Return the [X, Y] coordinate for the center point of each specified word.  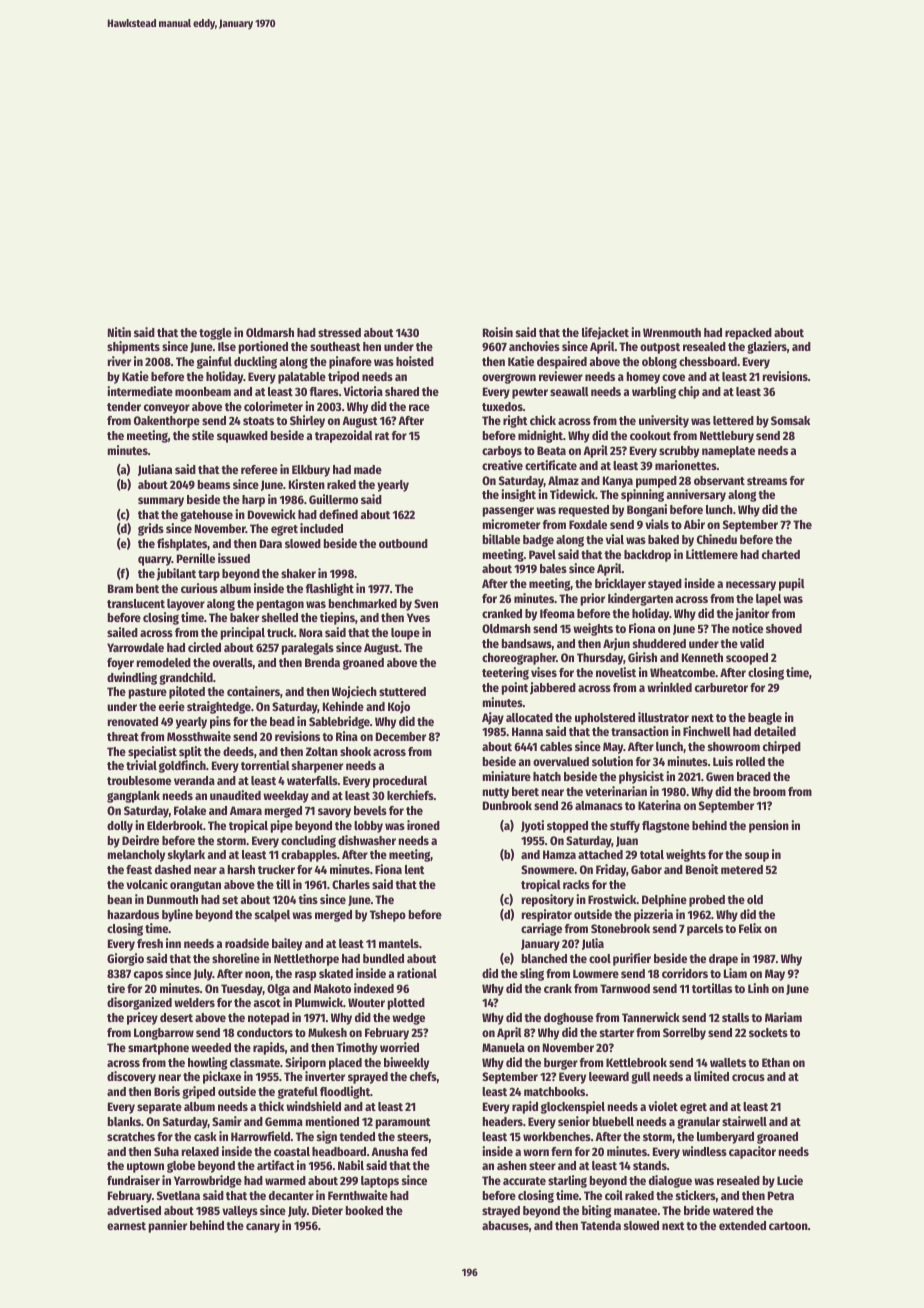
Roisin [498, 332]
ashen [512, 1165]
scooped [747, 659]
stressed [339, 332]
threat [123, 736]
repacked [748, 334]
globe [181, 1167]
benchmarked [363, 603]
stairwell [744, 1121]
